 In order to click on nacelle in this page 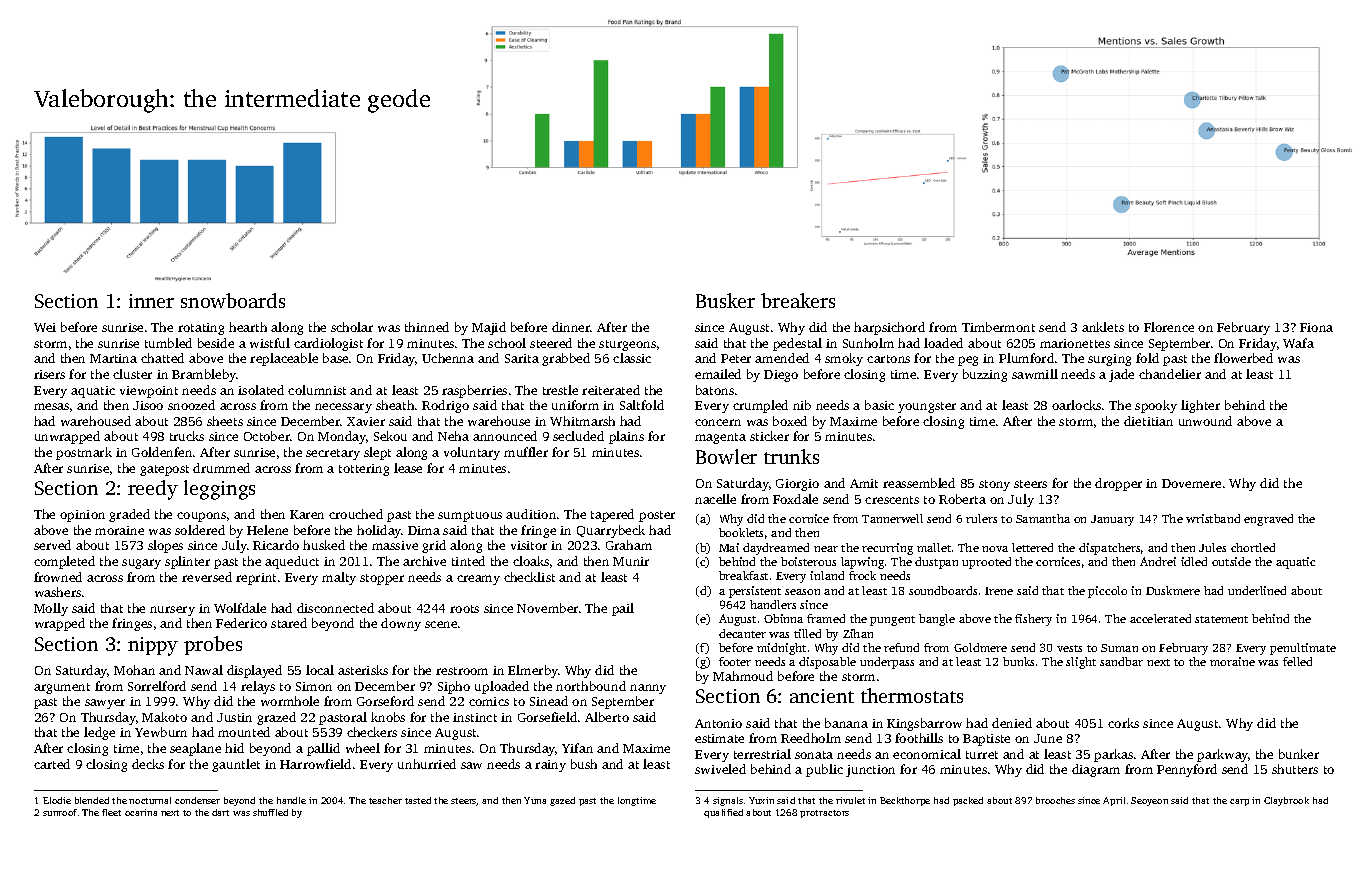, I will do `click(715, 499)`.
